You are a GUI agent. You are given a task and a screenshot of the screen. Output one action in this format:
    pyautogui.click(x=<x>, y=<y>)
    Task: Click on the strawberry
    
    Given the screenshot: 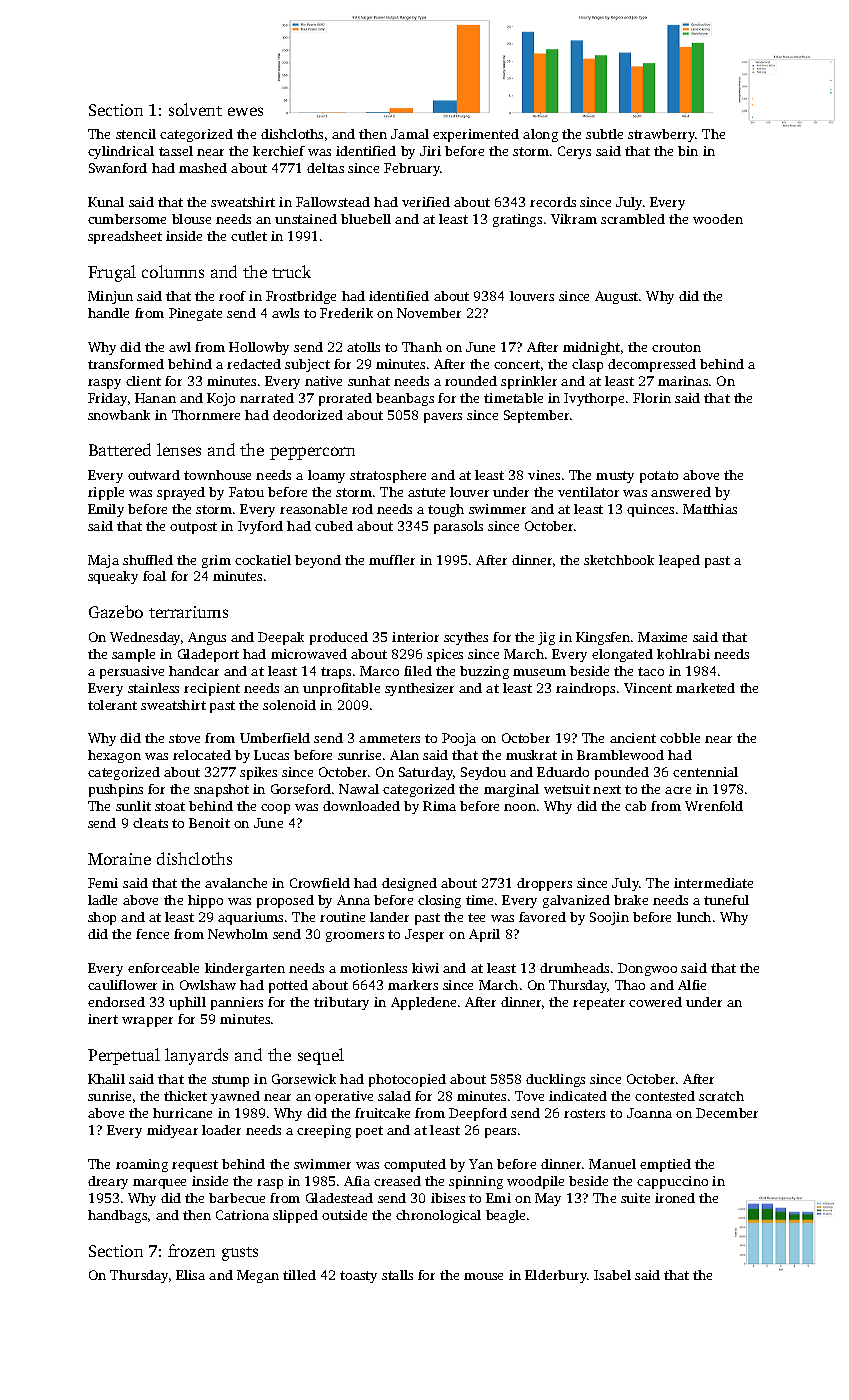 What is the action you would take?
    pyautogui.click(x=662, y=135)
